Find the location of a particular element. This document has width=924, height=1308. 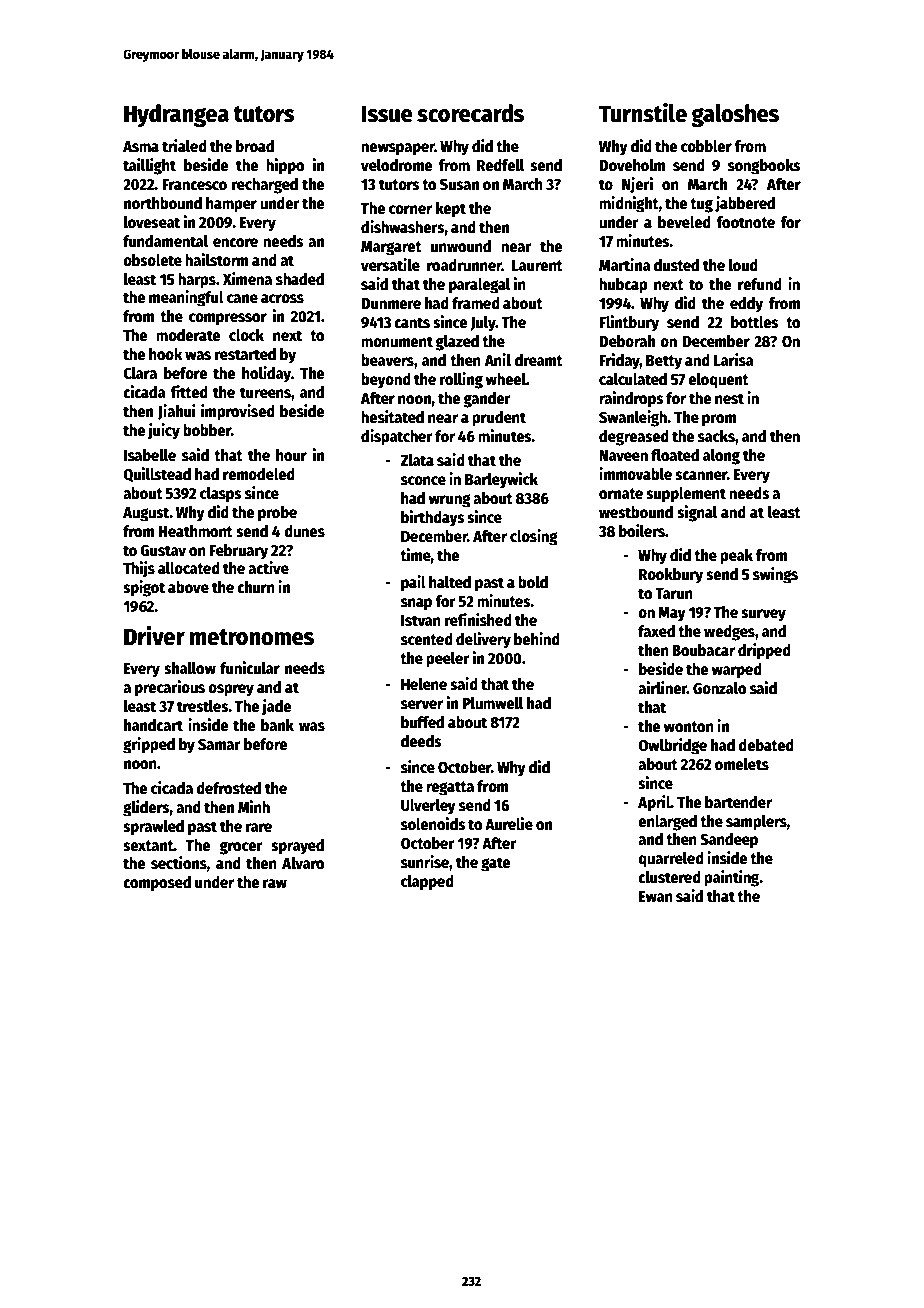

composed is located at coordinates (157, 884).
